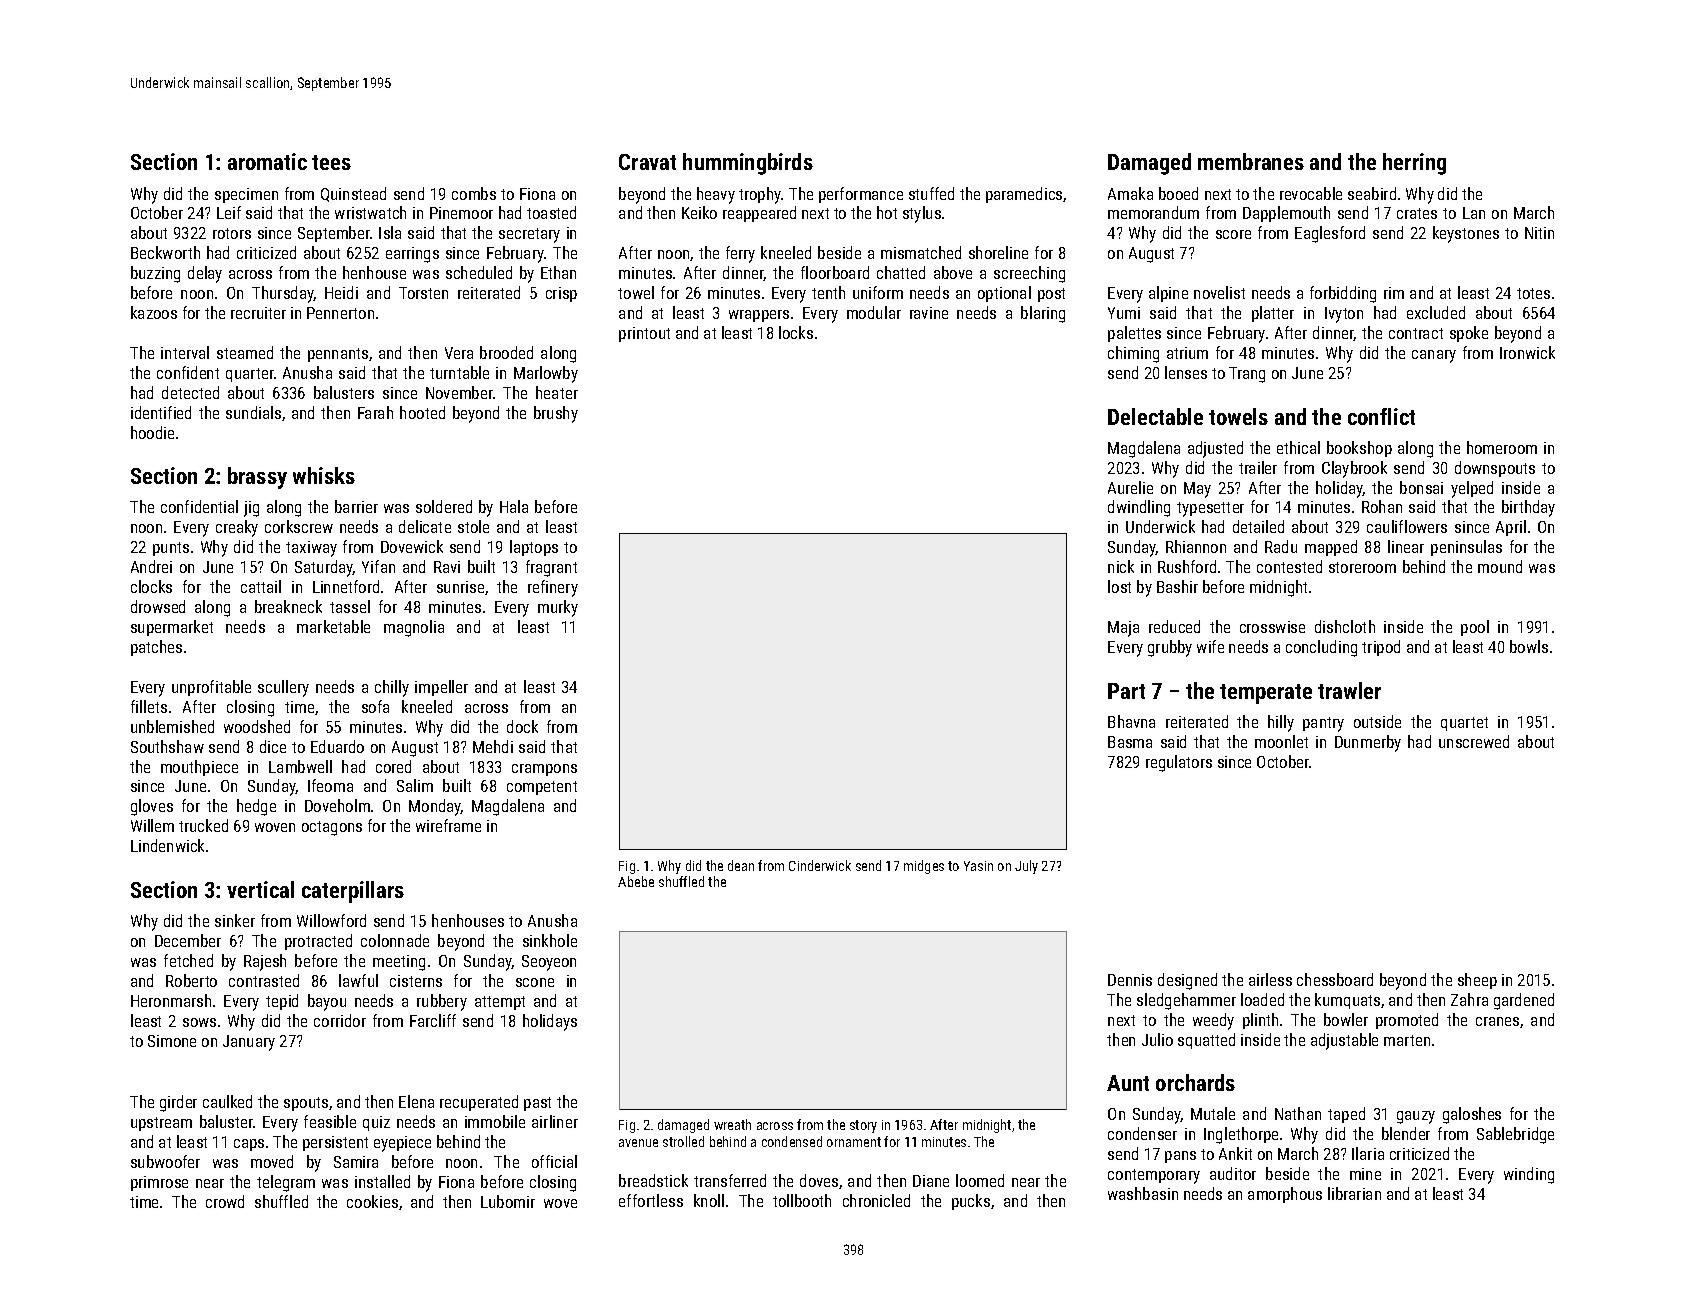 The image size is (1686, 1303). What do you see at coordinates (151, 566) in the screenshot?
I see `Andrei` at bounding box center [151, 566].
